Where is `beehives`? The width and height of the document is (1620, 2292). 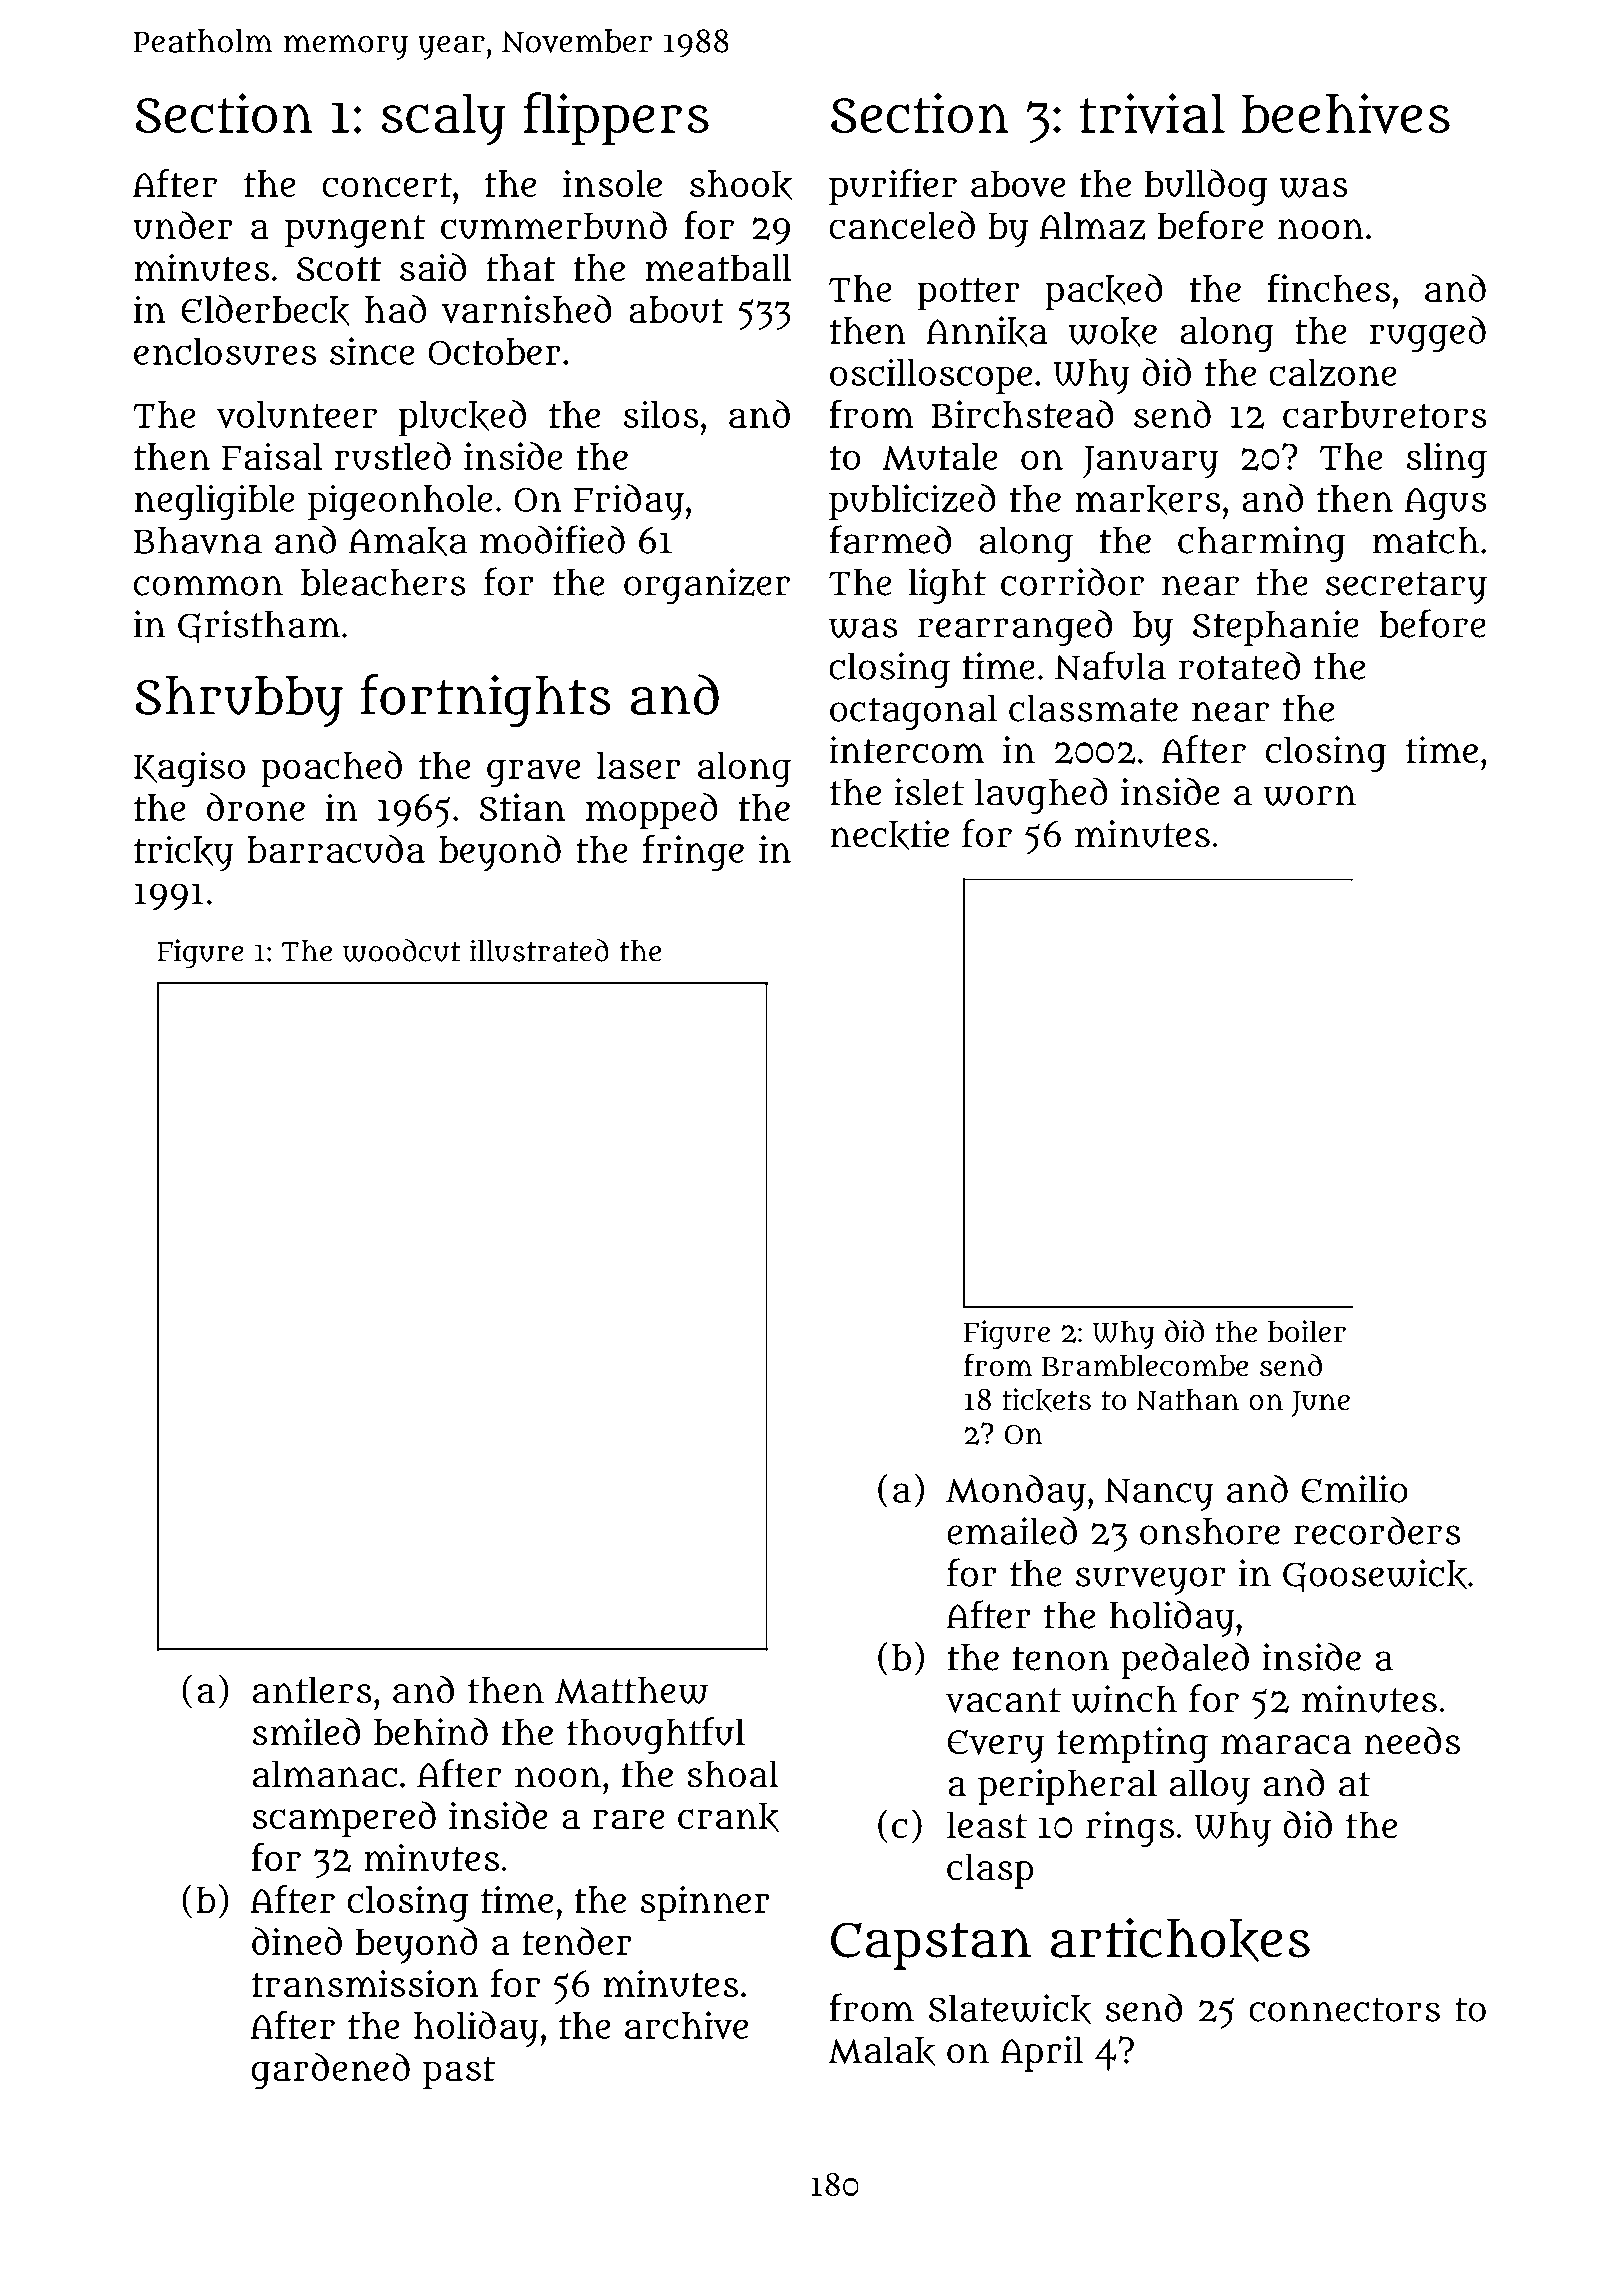
beehives is located at coordinates (1346, 113).
